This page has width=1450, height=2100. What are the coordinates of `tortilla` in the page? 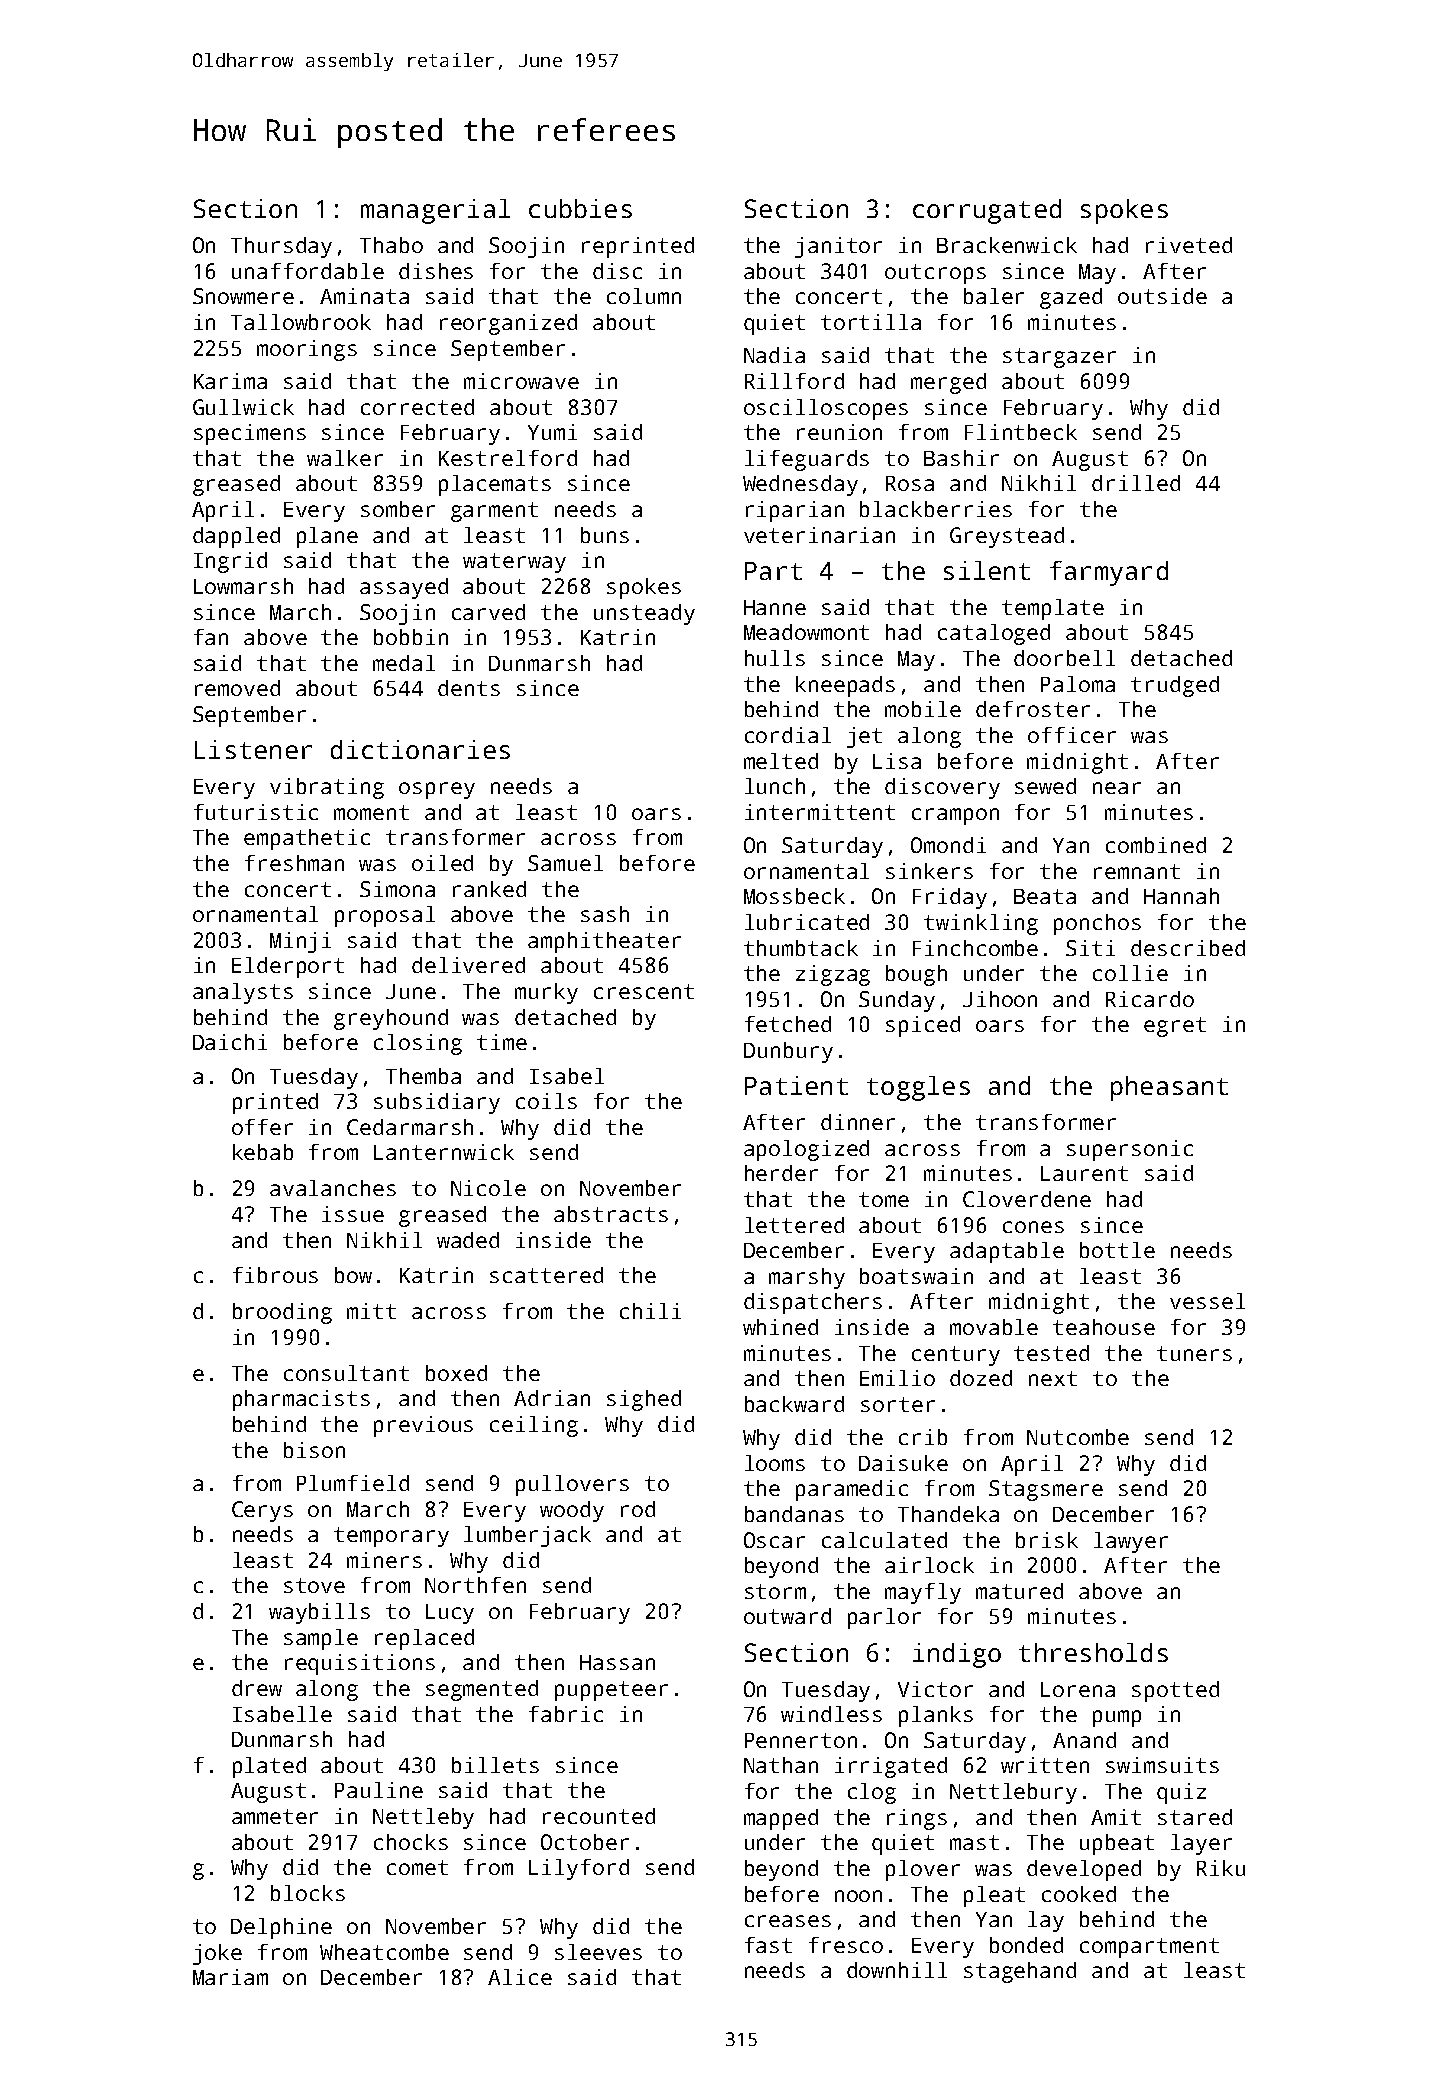 It's located at (871, 322).
